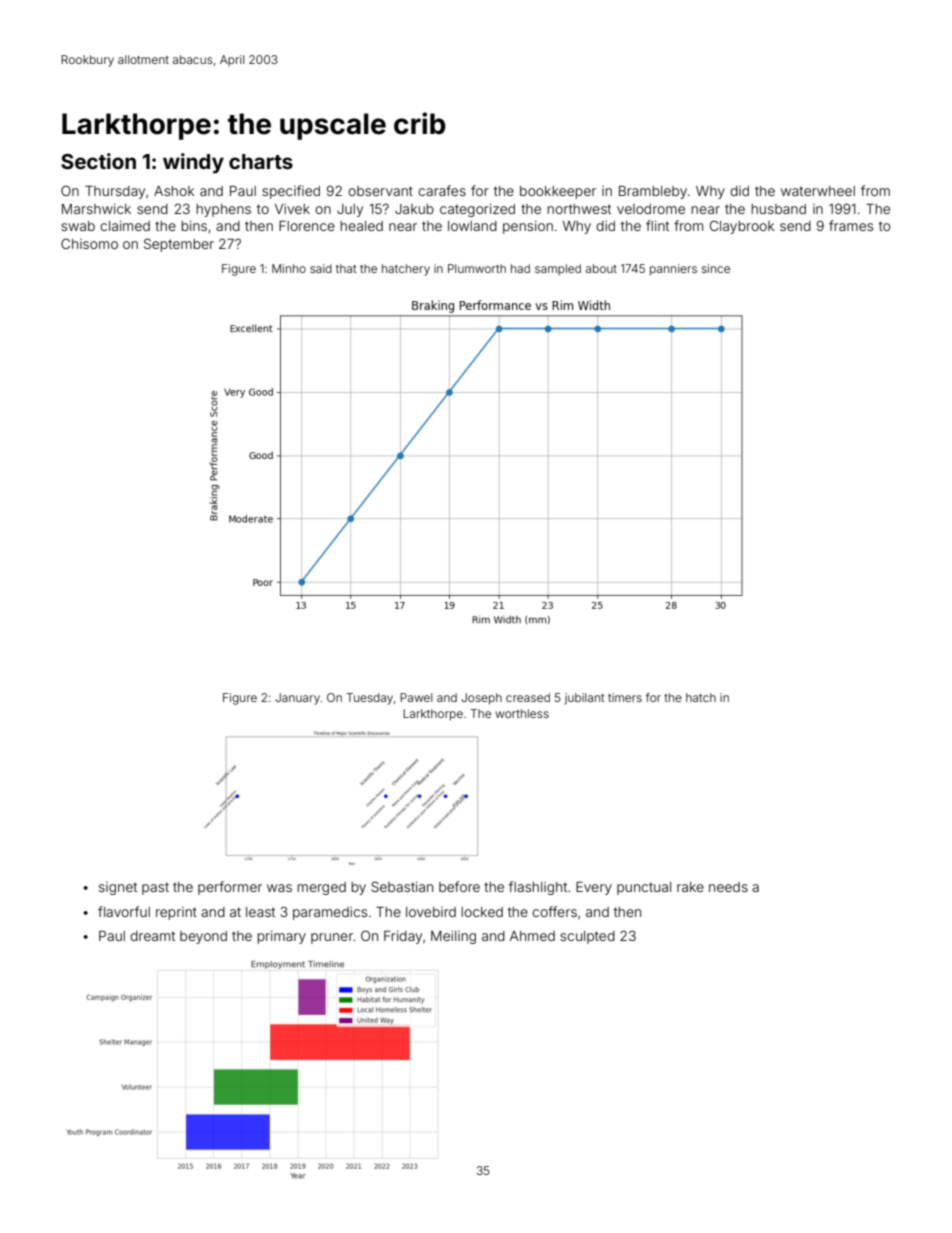 The image size is (952, 1233). I want to click on Pawel, so click(416, 697).
